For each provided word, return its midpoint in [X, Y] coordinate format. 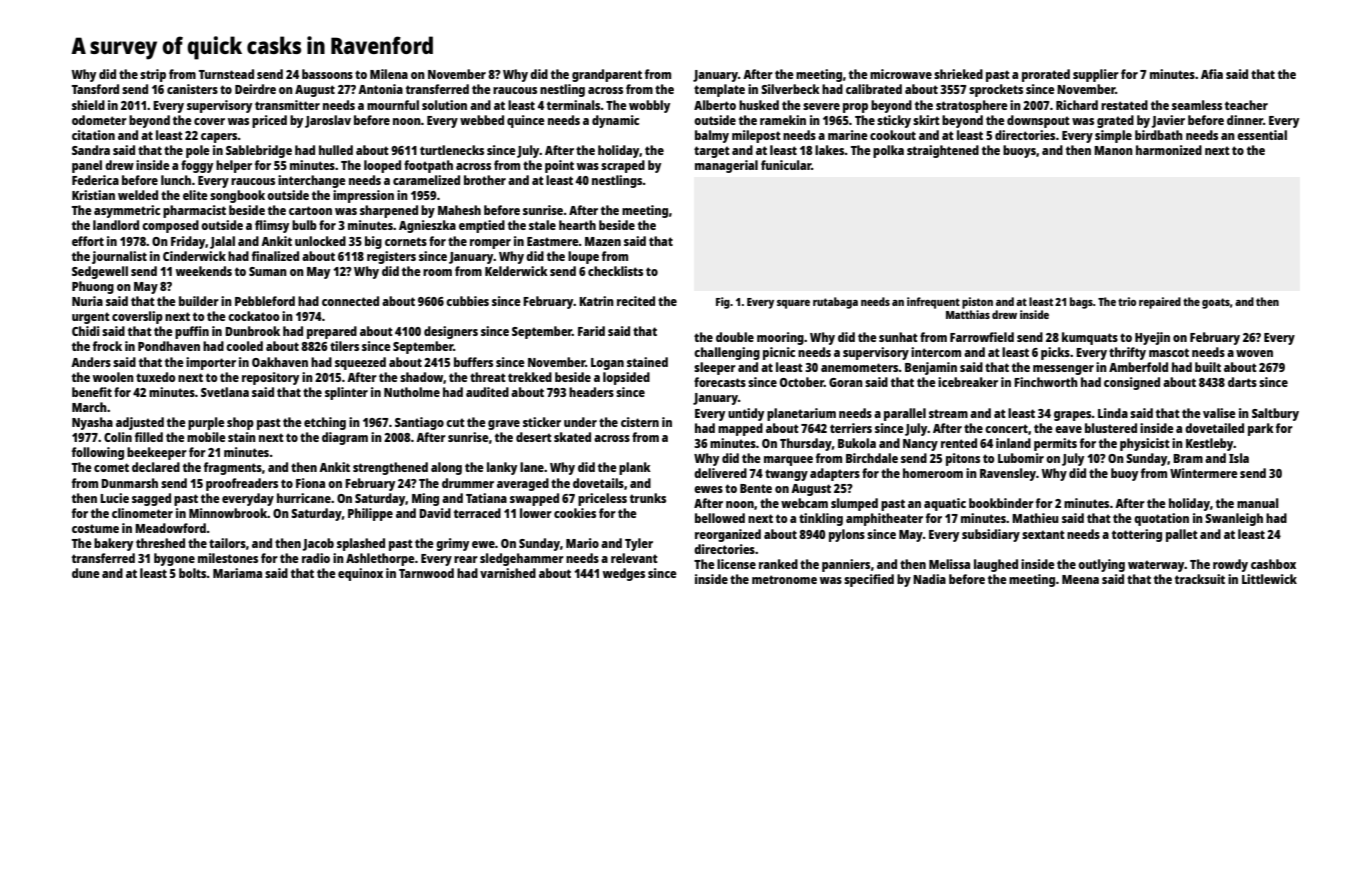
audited [487, 392]
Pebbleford [265, 301]
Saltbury [1275, 414]
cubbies [467, 301]
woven [1254, 353]
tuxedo [156, 377]
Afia [1212, 74]
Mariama [237, 573]
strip [153, 75]
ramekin [783, 120]
